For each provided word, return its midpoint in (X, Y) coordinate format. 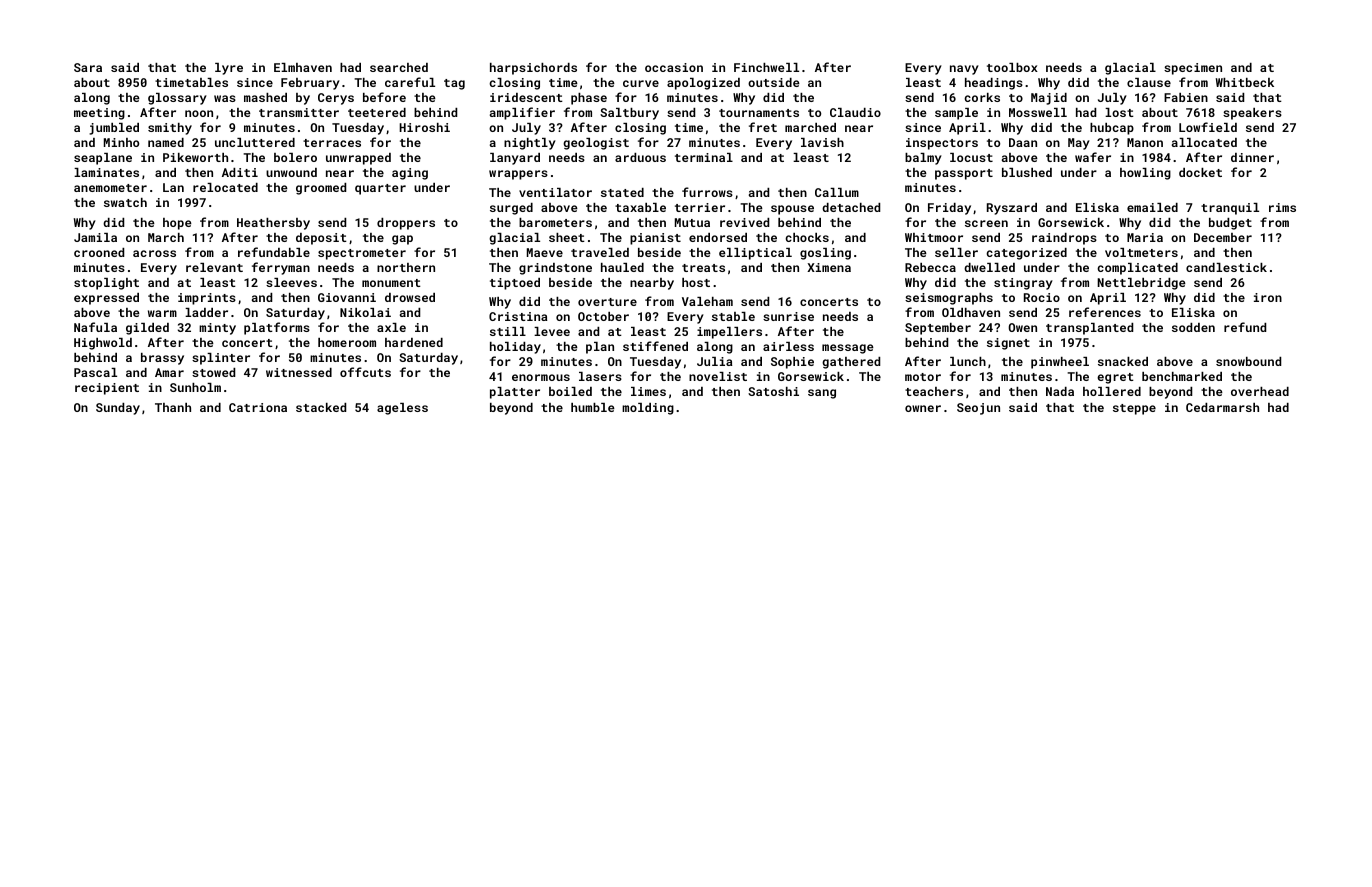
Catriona (258, 407)
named (166, 142)
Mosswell (1038, 112)
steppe (1134, 409)
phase (589, 99)
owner (923, 408)
